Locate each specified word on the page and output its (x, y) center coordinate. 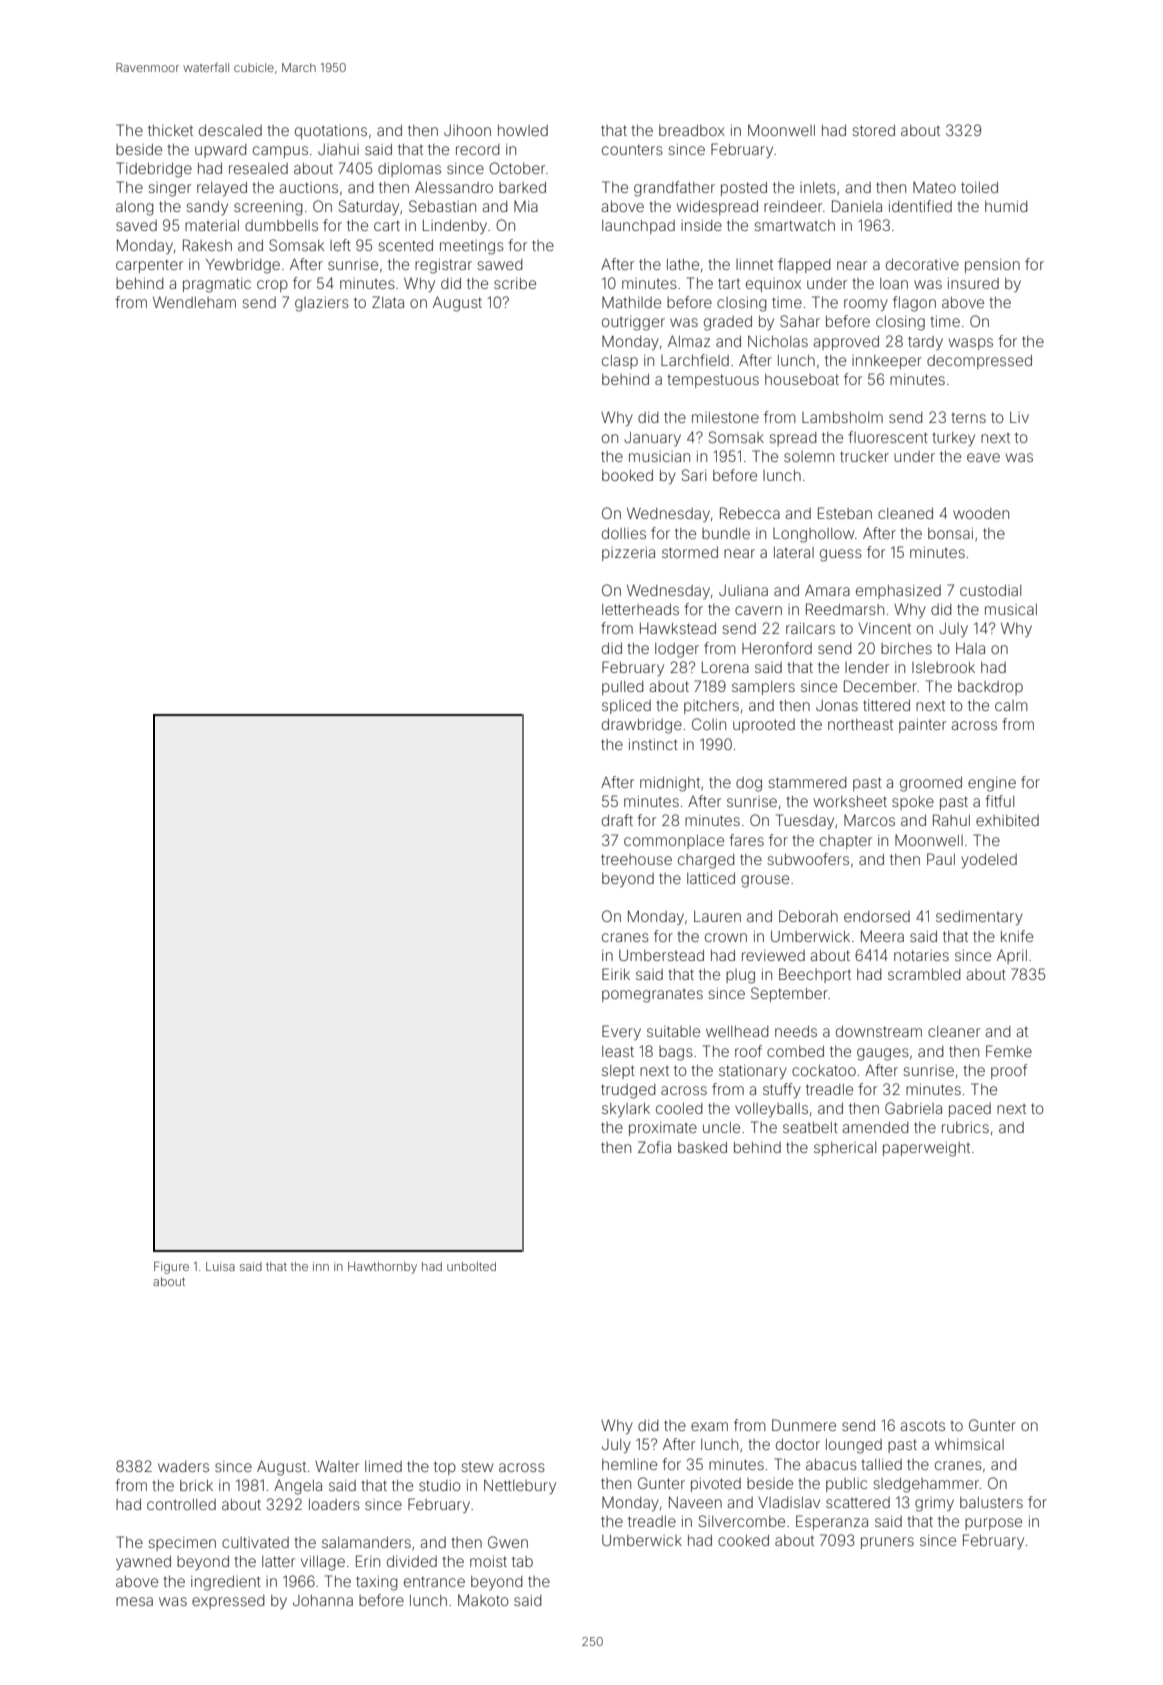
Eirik (616, 974)
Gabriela (913, 1108)
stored (873, 130)
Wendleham (194, 302)
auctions (308, 187)
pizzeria (628, 554)
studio (440, 1485)
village (323, 1563)
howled (523, 130)
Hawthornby (382, 1268)
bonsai (950, 533)
